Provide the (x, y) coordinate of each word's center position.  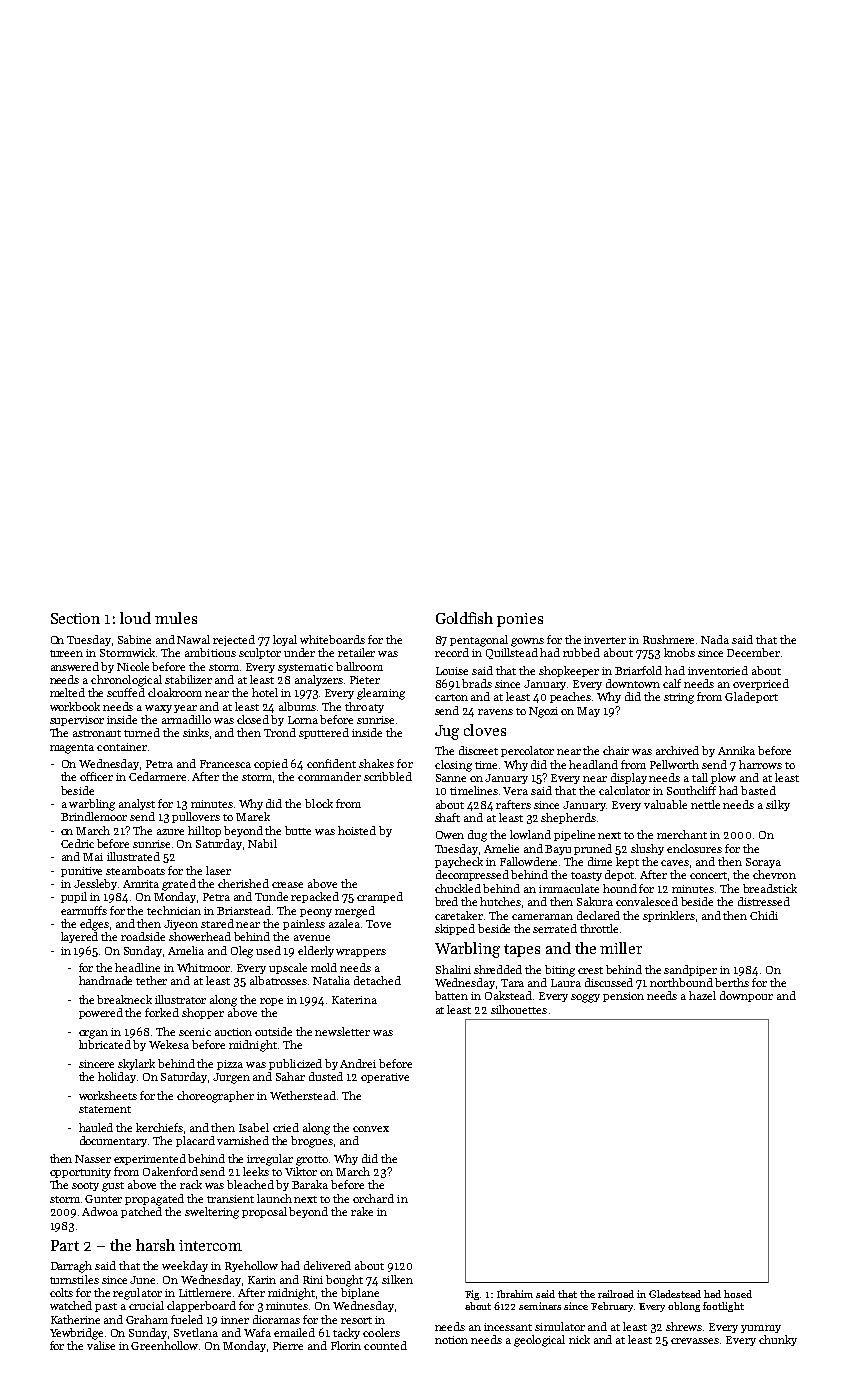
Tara (512, 983)
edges (94, 925)
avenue (312, 938)
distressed (764, 901)
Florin (346, 1345)
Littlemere (205, 1292)
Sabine (134, 639)
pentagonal (479, 641)
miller (621, 948)
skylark (136, 1064)
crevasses (695, 1341)
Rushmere (668, 639)
